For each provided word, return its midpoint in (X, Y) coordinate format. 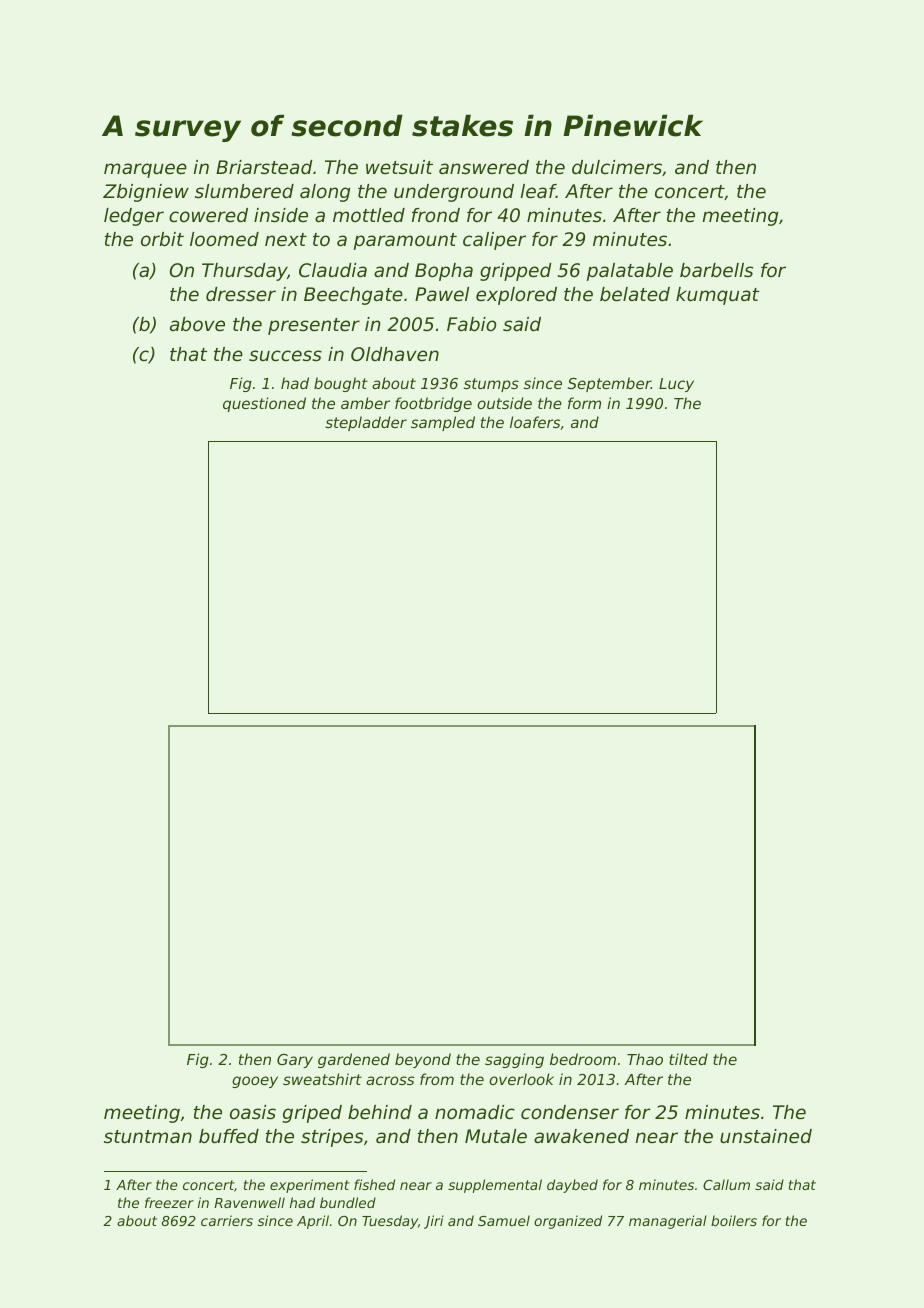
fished (374, 1184)
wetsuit (399, 167)
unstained (766, 1136)
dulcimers (617, 167)
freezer (169, 1202)
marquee (145, 170)
